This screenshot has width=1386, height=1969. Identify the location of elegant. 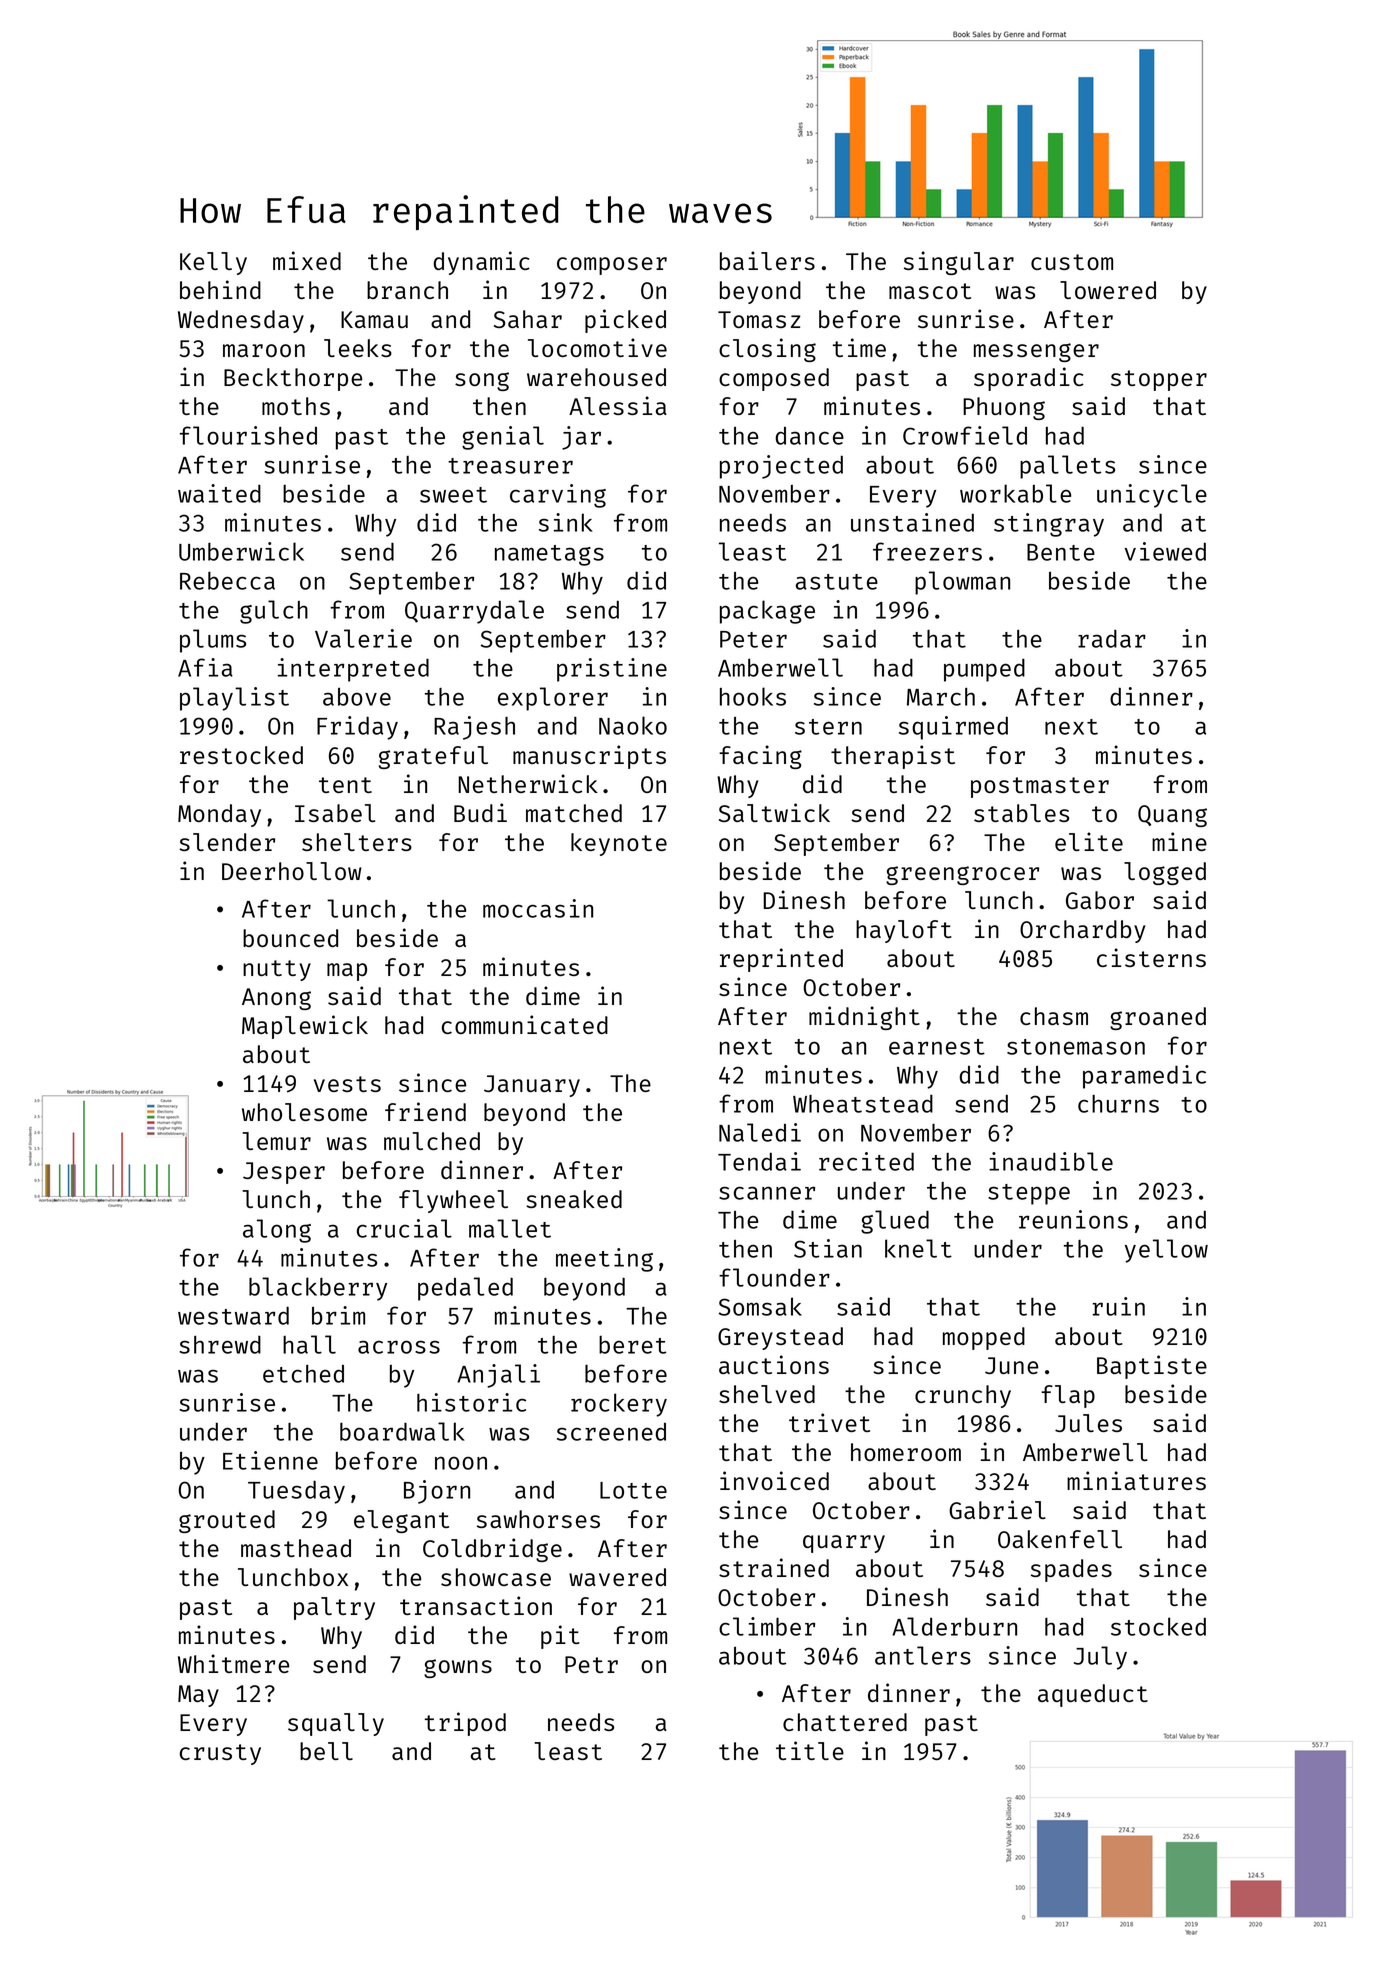
(401, 1521).
